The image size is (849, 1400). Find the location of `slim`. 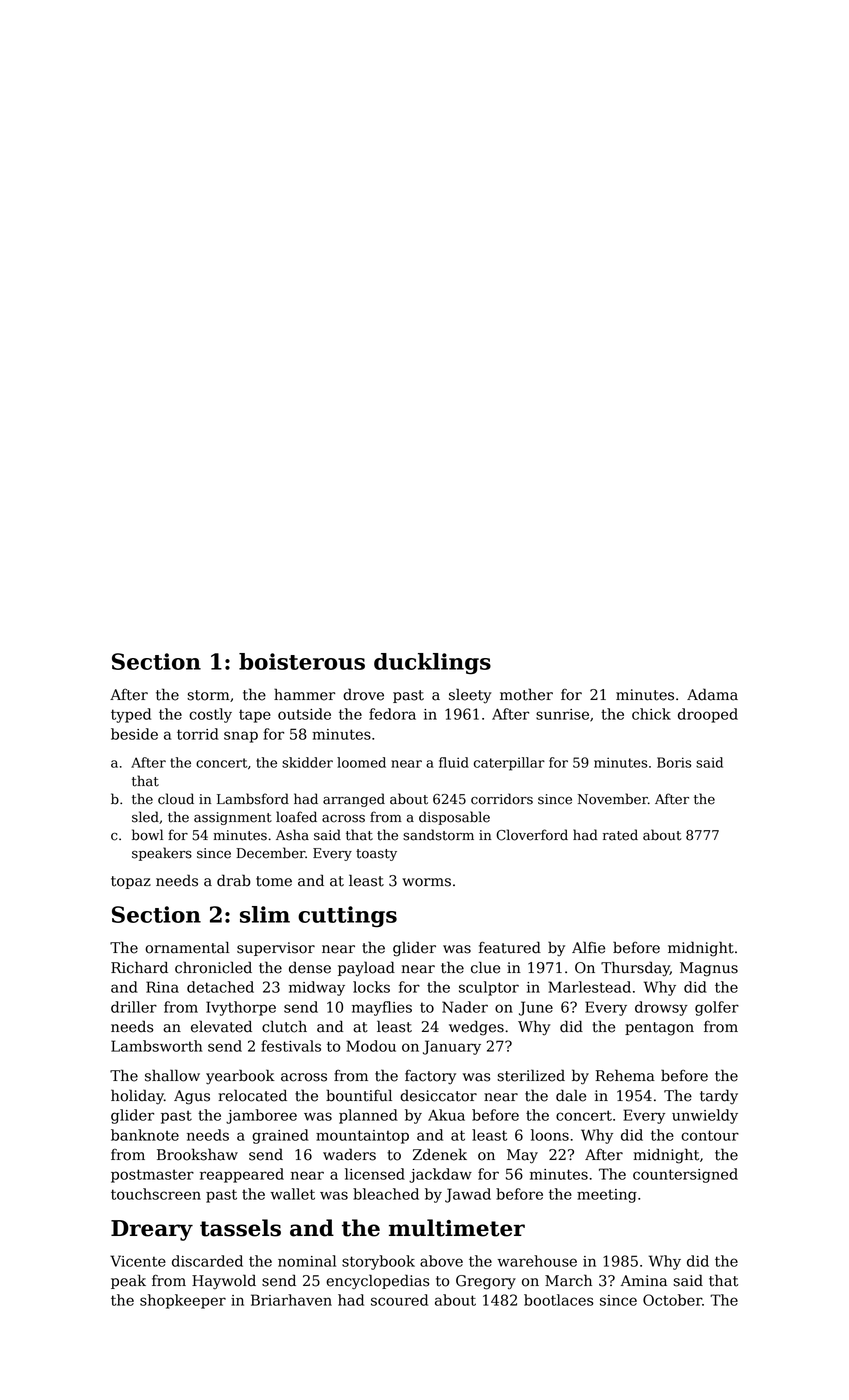

slim is located at coordinates (265, 914).
